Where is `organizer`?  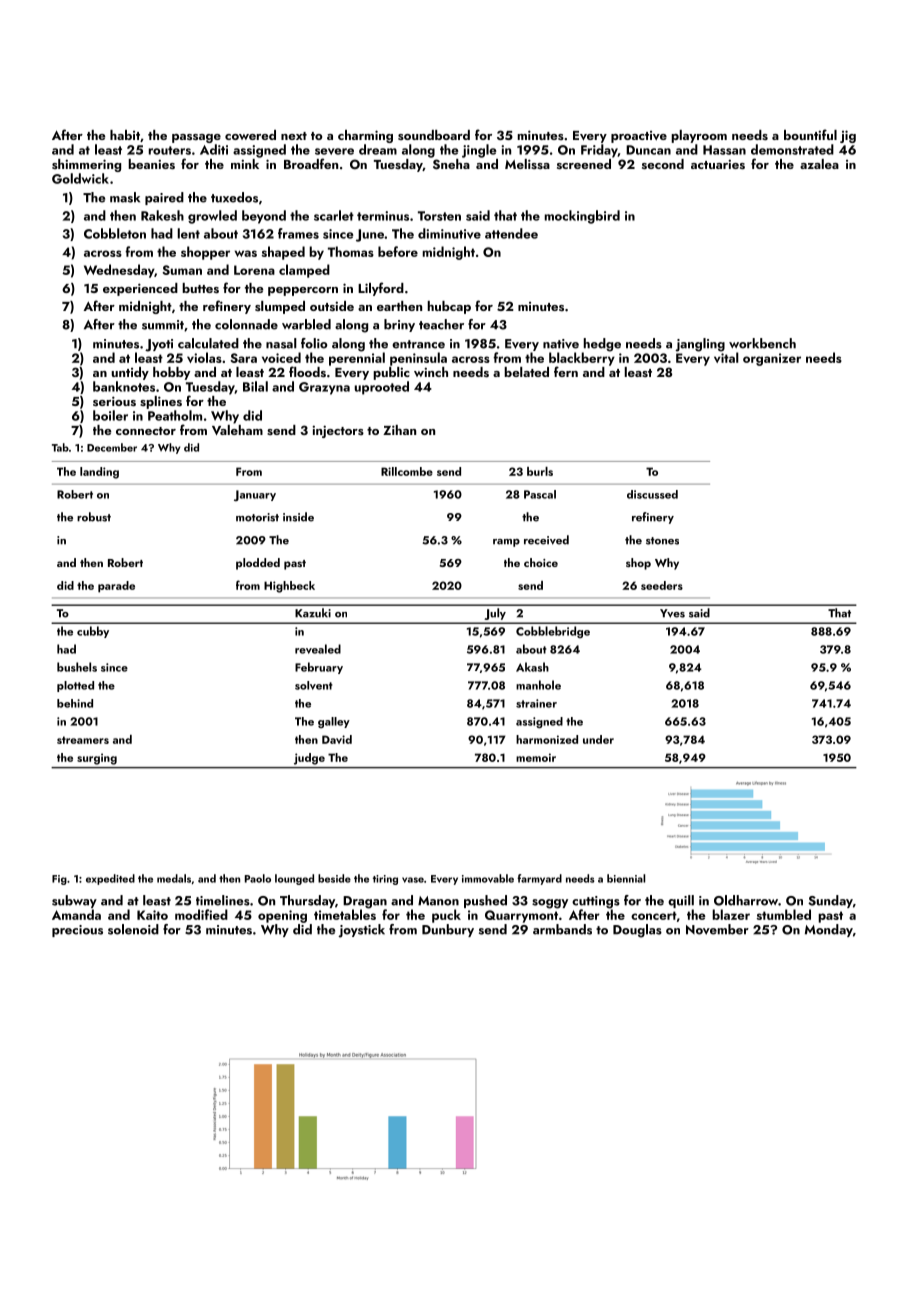
organizer is located at coordinates (772, 359).
